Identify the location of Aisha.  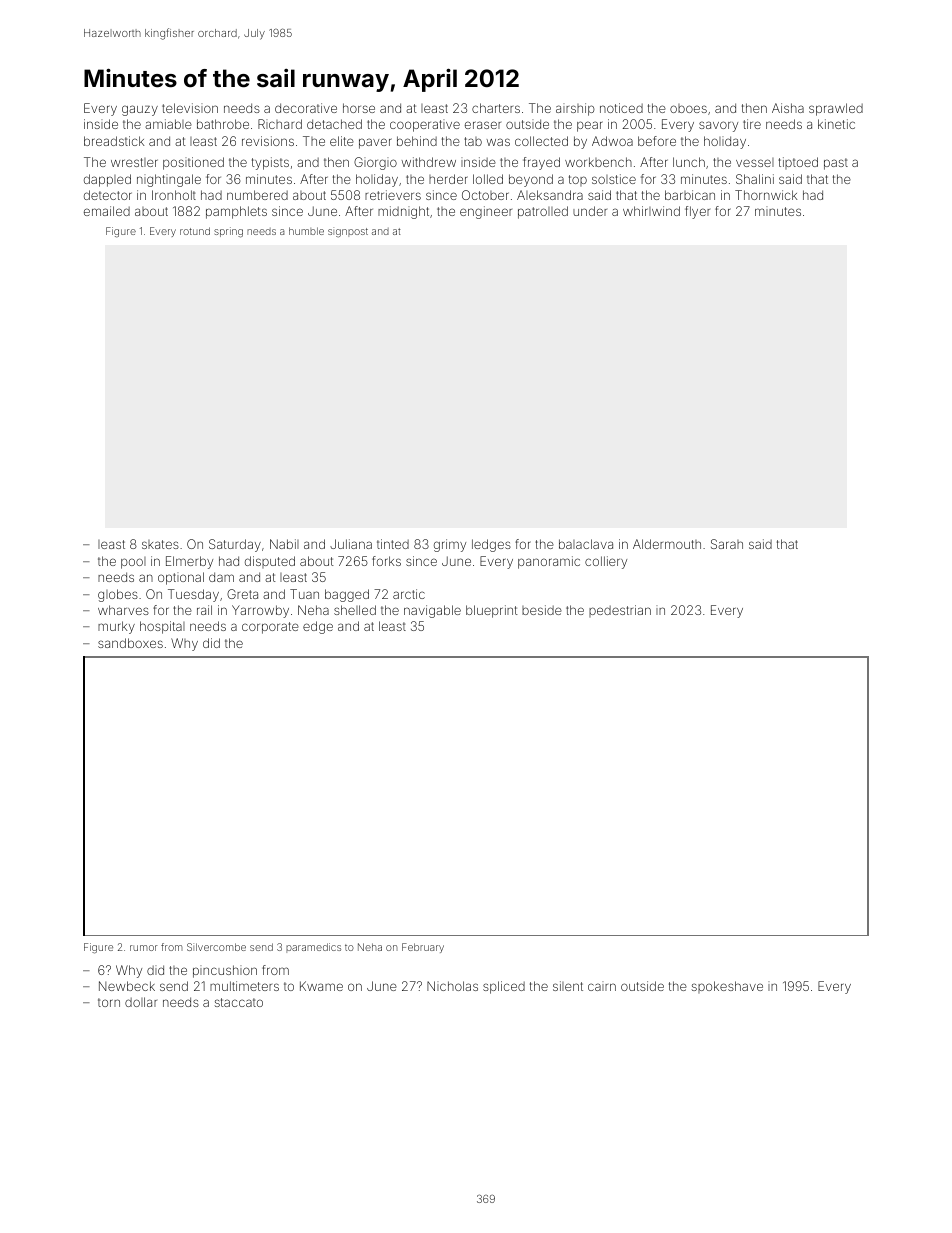
(788, 108).
